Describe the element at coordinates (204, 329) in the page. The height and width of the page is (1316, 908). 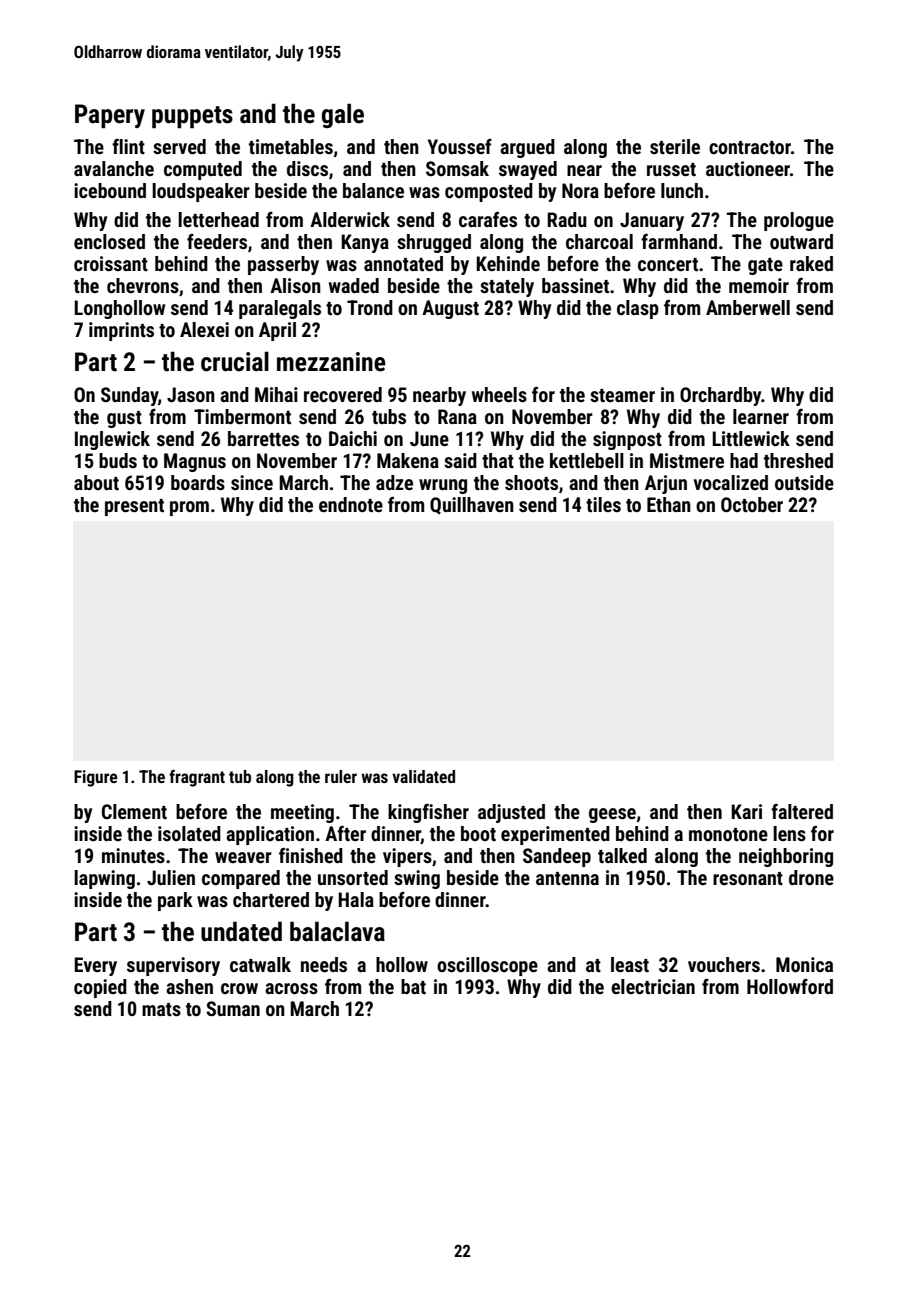
I see `Alexei` at that location.
